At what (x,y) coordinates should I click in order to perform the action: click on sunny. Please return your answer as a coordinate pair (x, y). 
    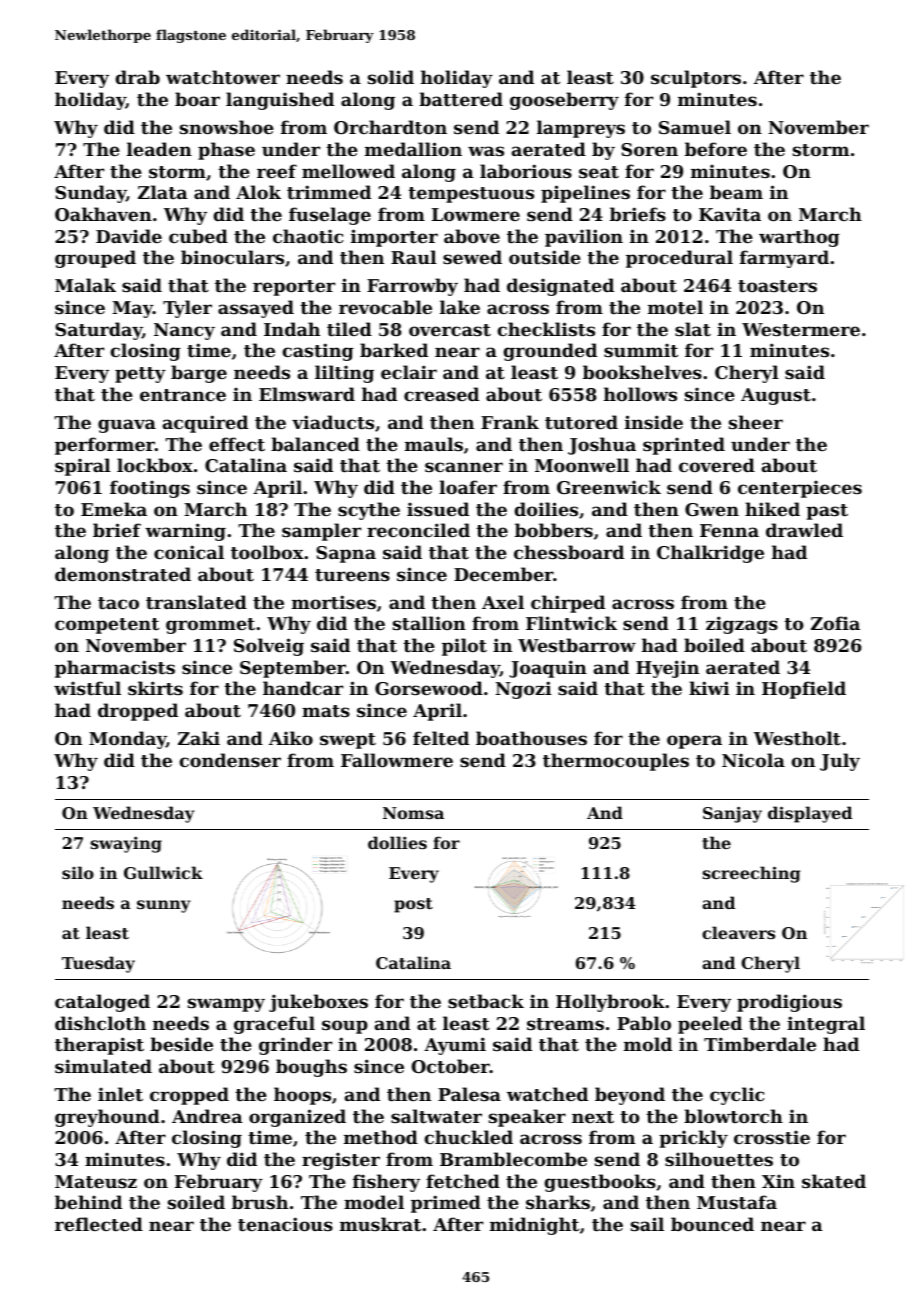
    Looking at the image, I should click on (164, 906).
